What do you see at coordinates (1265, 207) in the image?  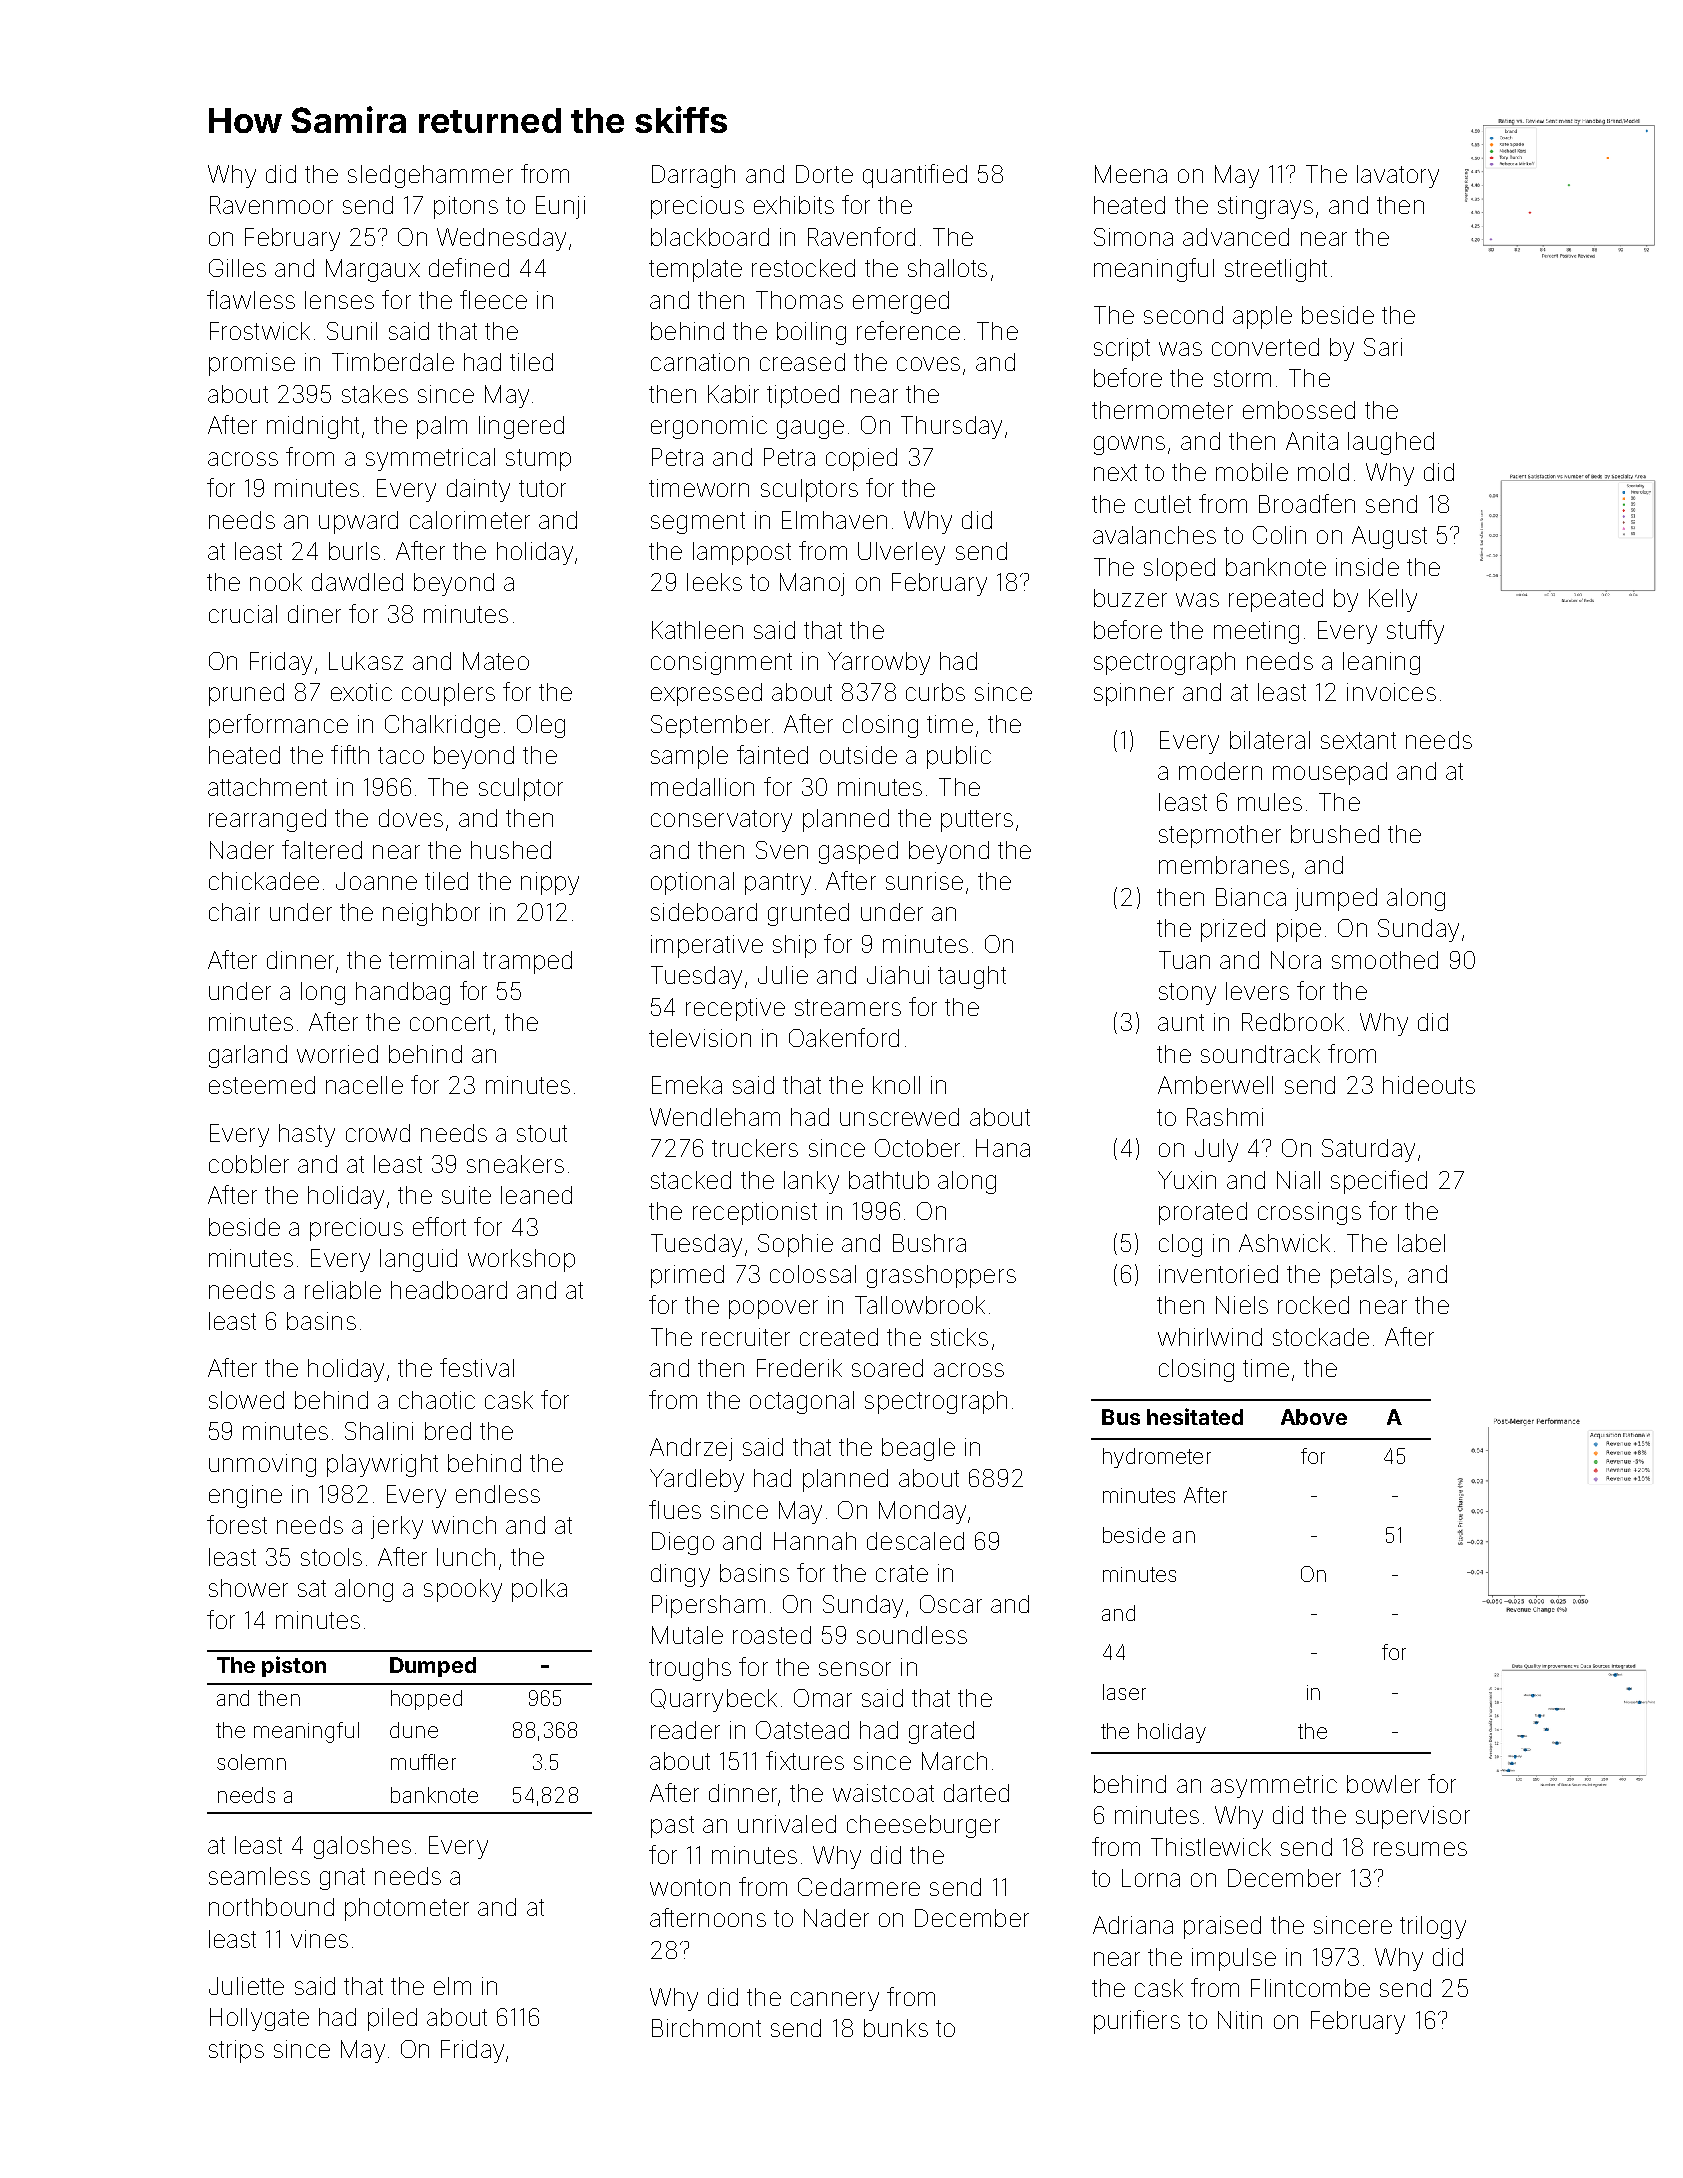 I see `stingrays` at bounding box center [1265, 207].
